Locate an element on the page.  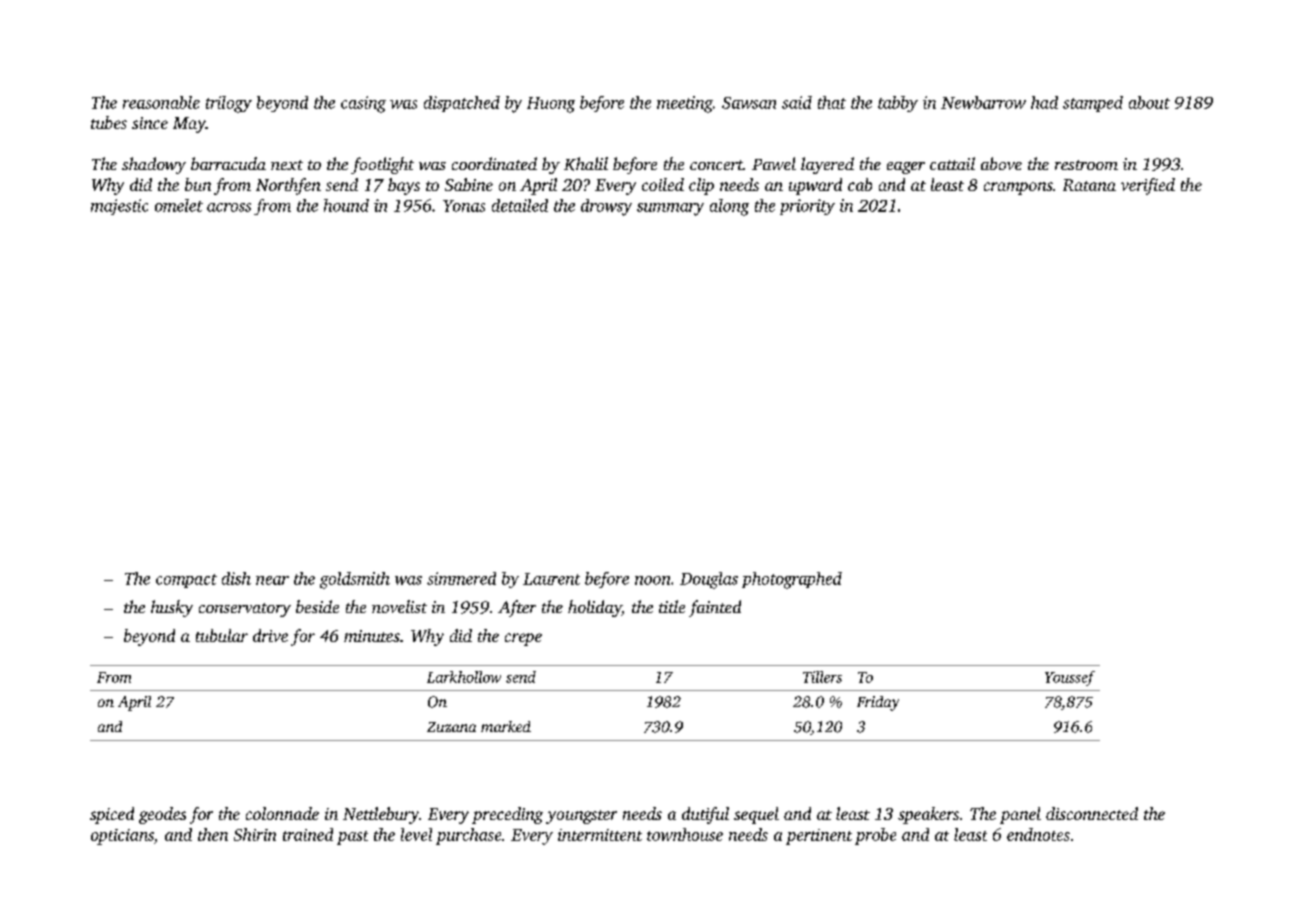
past is located at coordinates (352, 838).
